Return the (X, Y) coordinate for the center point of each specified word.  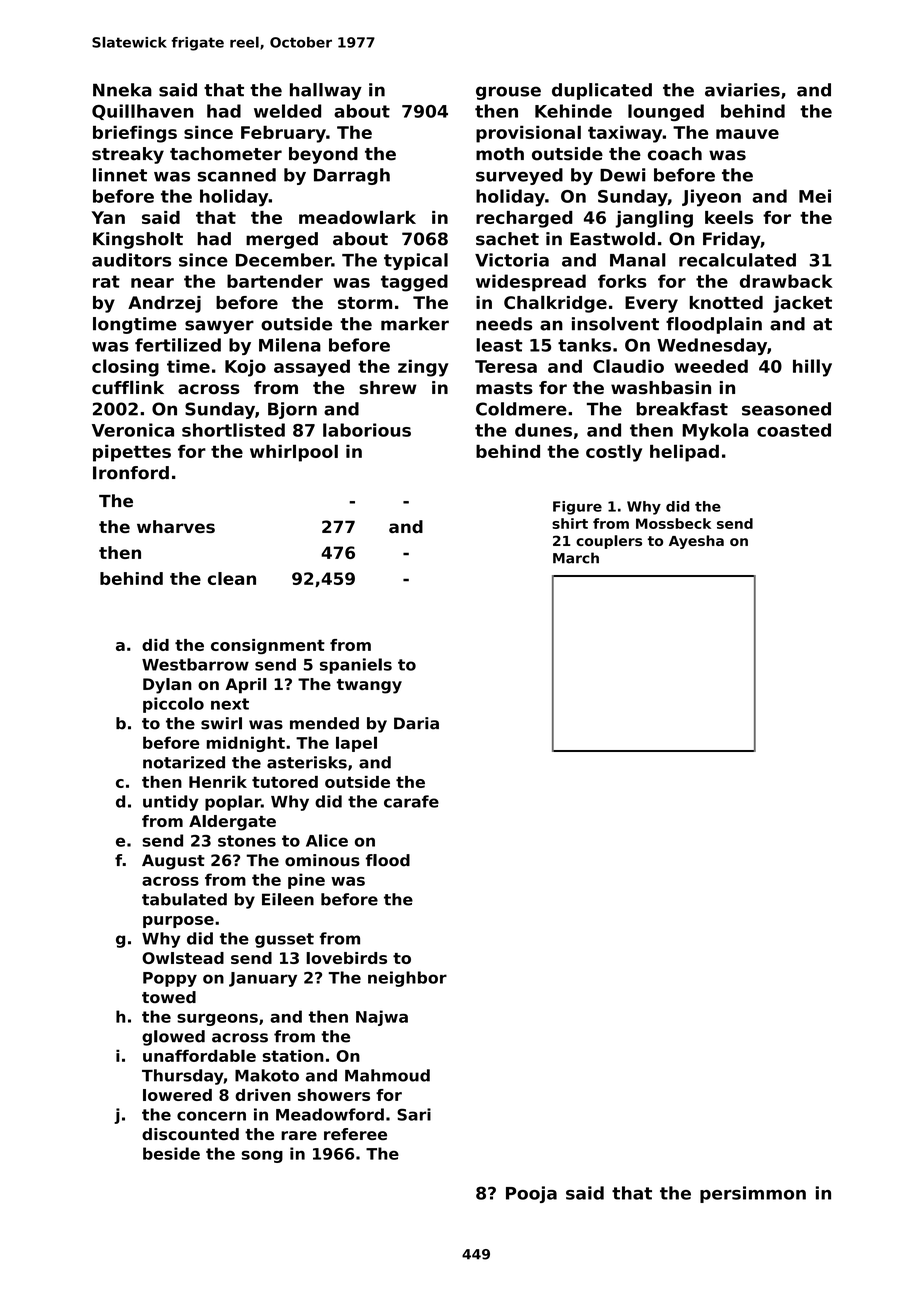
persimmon (753, 1194)
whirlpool (294, 453)
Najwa (382, 1018)
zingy (423, 368)
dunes (543, 430)
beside (171, 1153)
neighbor (407, 979)
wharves (176, 526)
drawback (786, 281)
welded (287, 111)
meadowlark (357, 217)
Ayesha (696, 542)
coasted (794, 430)
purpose (178, 922)
